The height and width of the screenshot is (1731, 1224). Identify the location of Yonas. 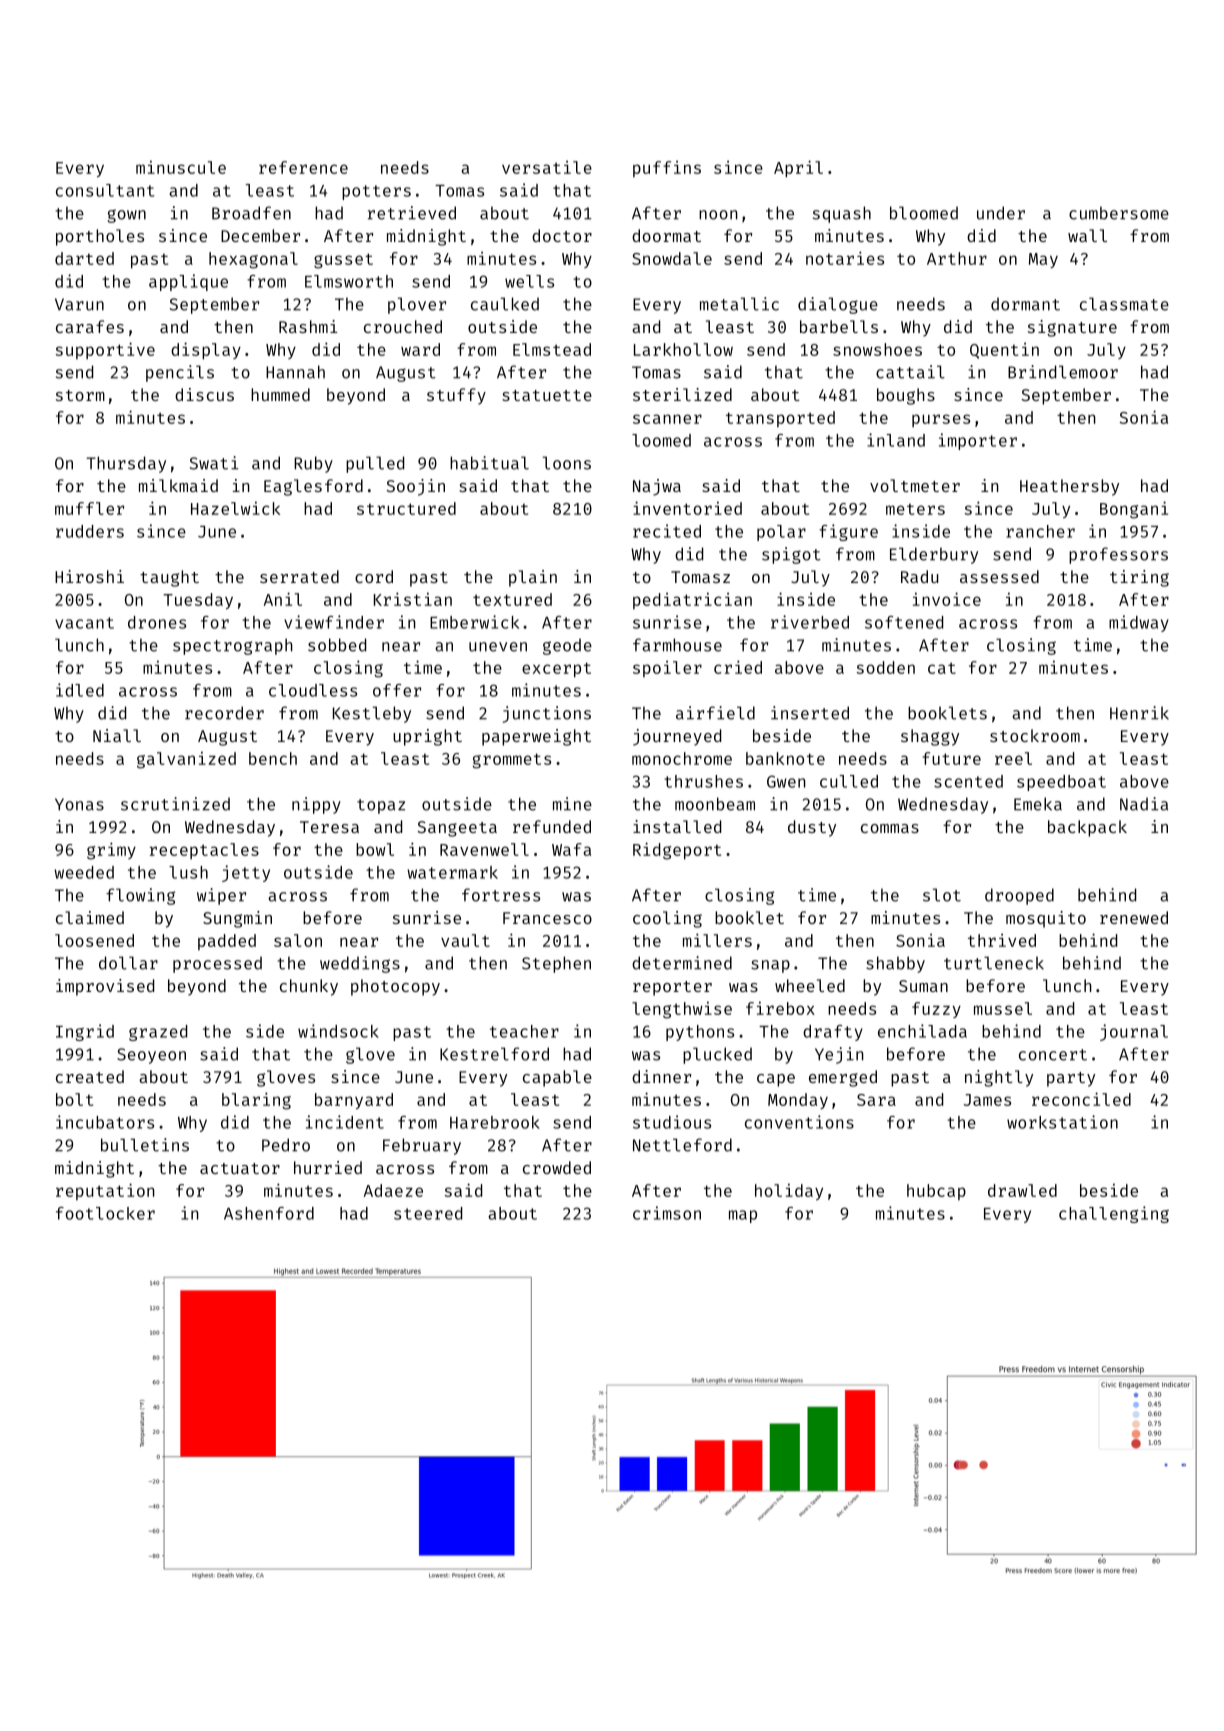
(79, 804).
